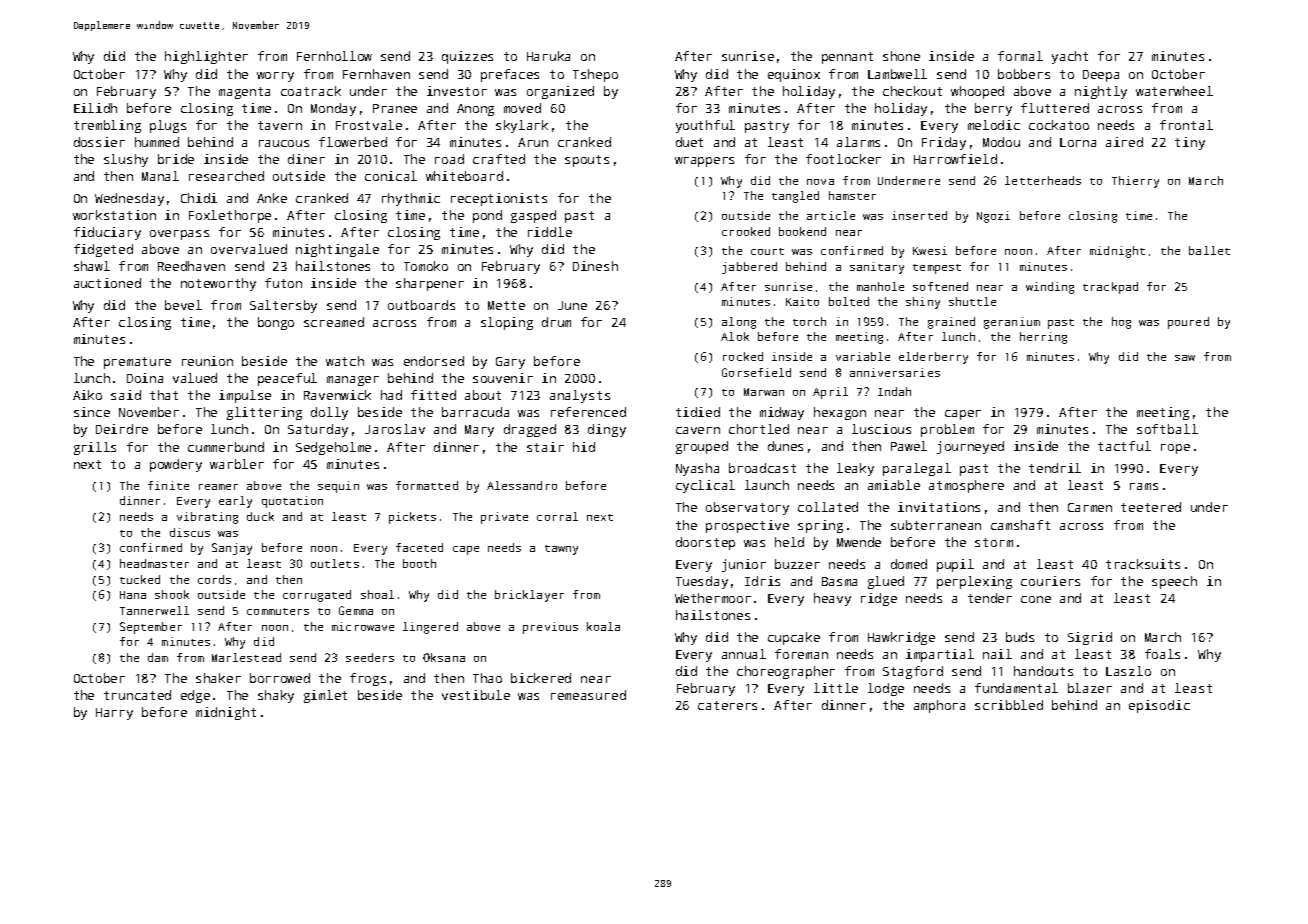 This image has height=924, width=1308. What do you see at coordinates (1190, 143) in the image?
I see `tiny` at bounding box center [1190, 143].
